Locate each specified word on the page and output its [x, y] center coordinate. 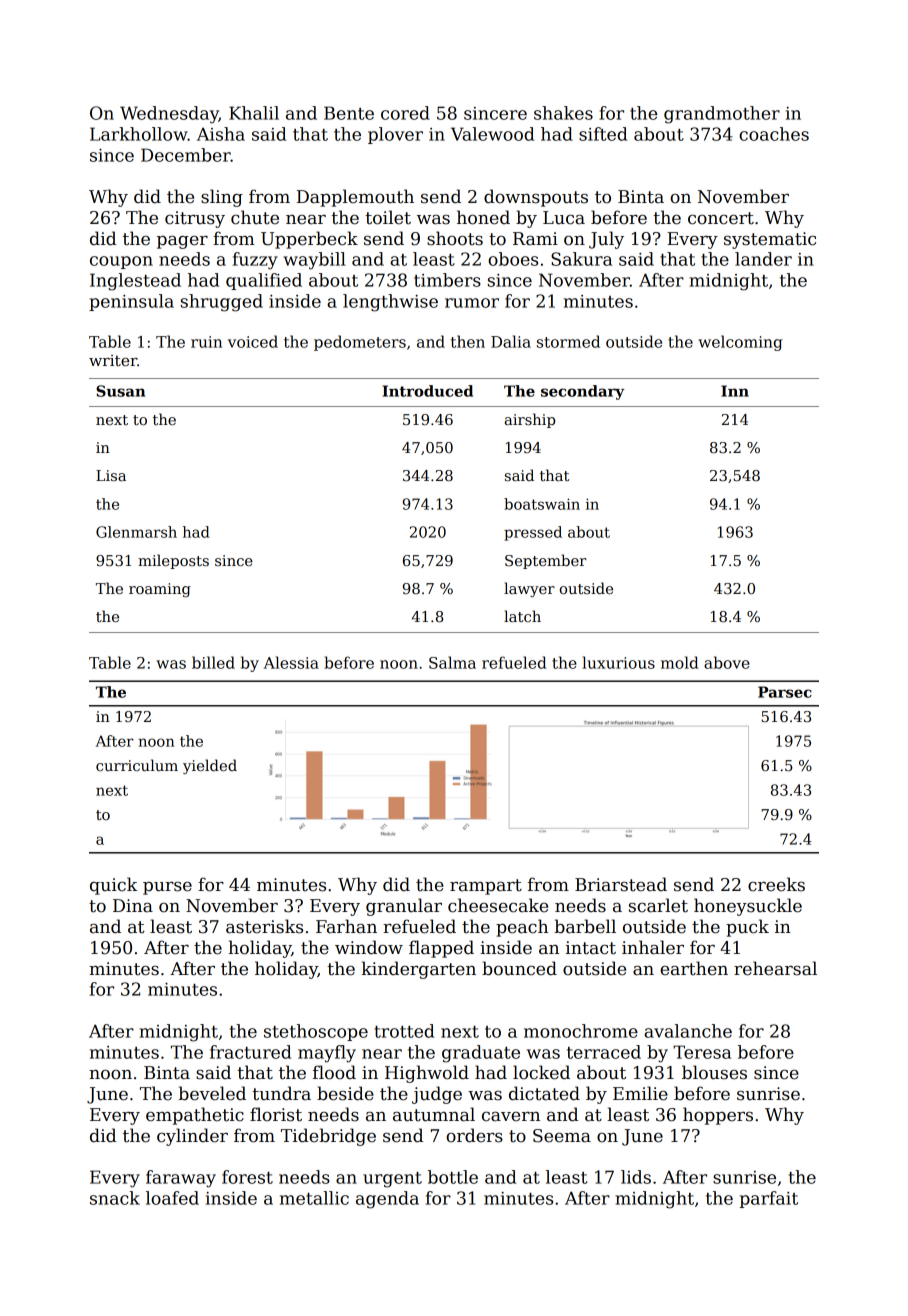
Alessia [291, 662]
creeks [776, 884]
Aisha [221, 134]
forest [247, 1177]
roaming [160, 590]
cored [405, 113]
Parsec [785, 692]
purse [167, 888]
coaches [774, 134]
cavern [511, 1116]
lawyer [529, 589]
